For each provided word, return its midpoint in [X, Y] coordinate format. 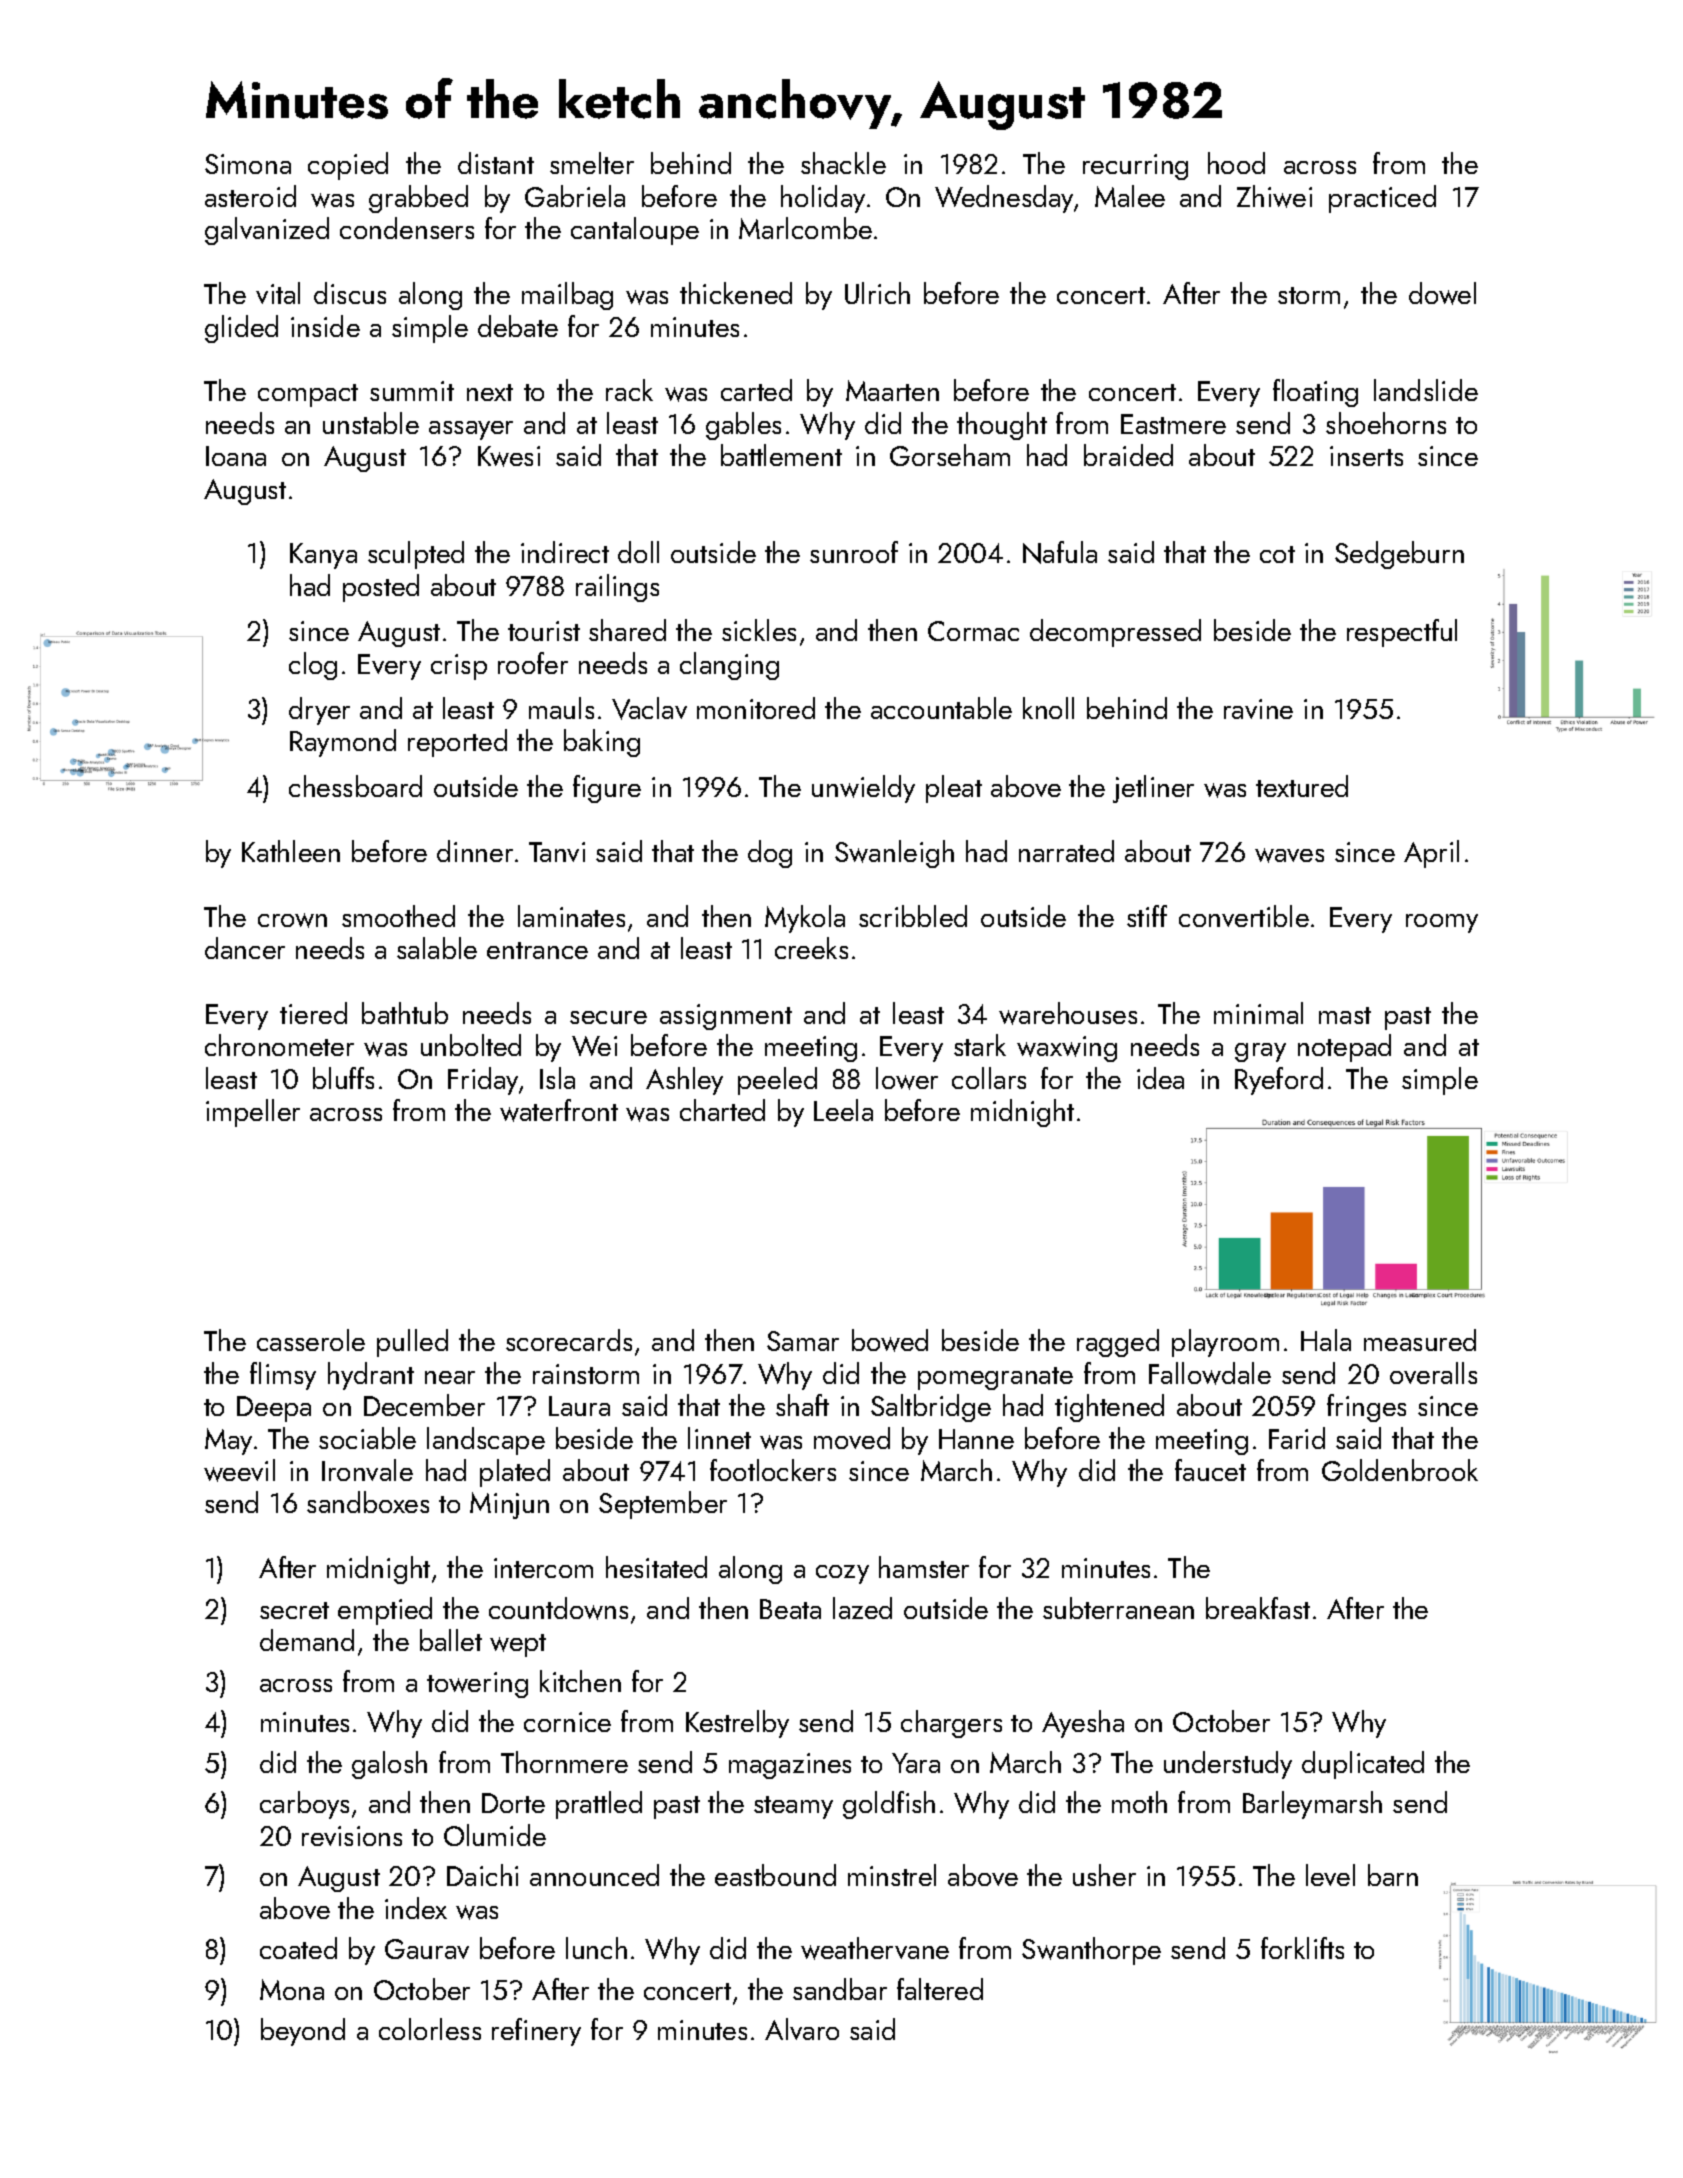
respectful [1402, 633]
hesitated [656, 1567]
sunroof [854, 552]
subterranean [1118, 1608]
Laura [579, 1406]
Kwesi [509, 456]
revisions [352, 1836]
